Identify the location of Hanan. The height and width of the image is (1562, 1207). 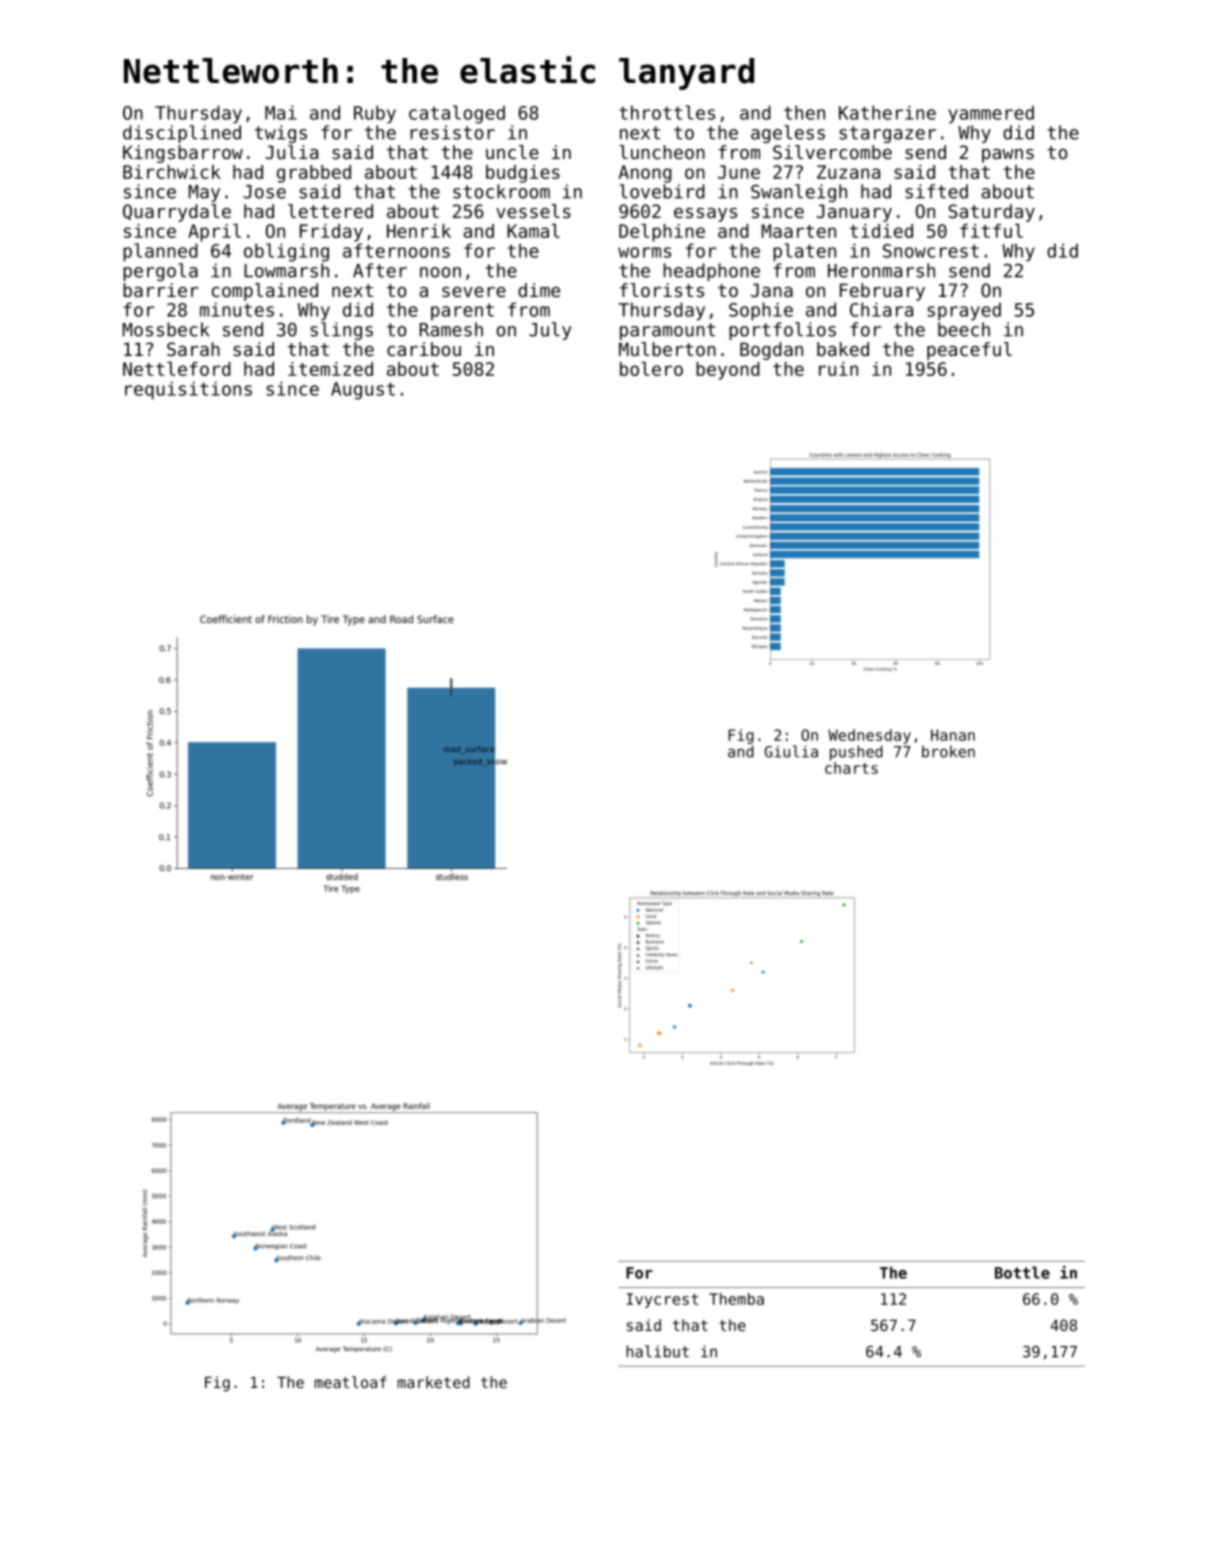
(953, 735).
